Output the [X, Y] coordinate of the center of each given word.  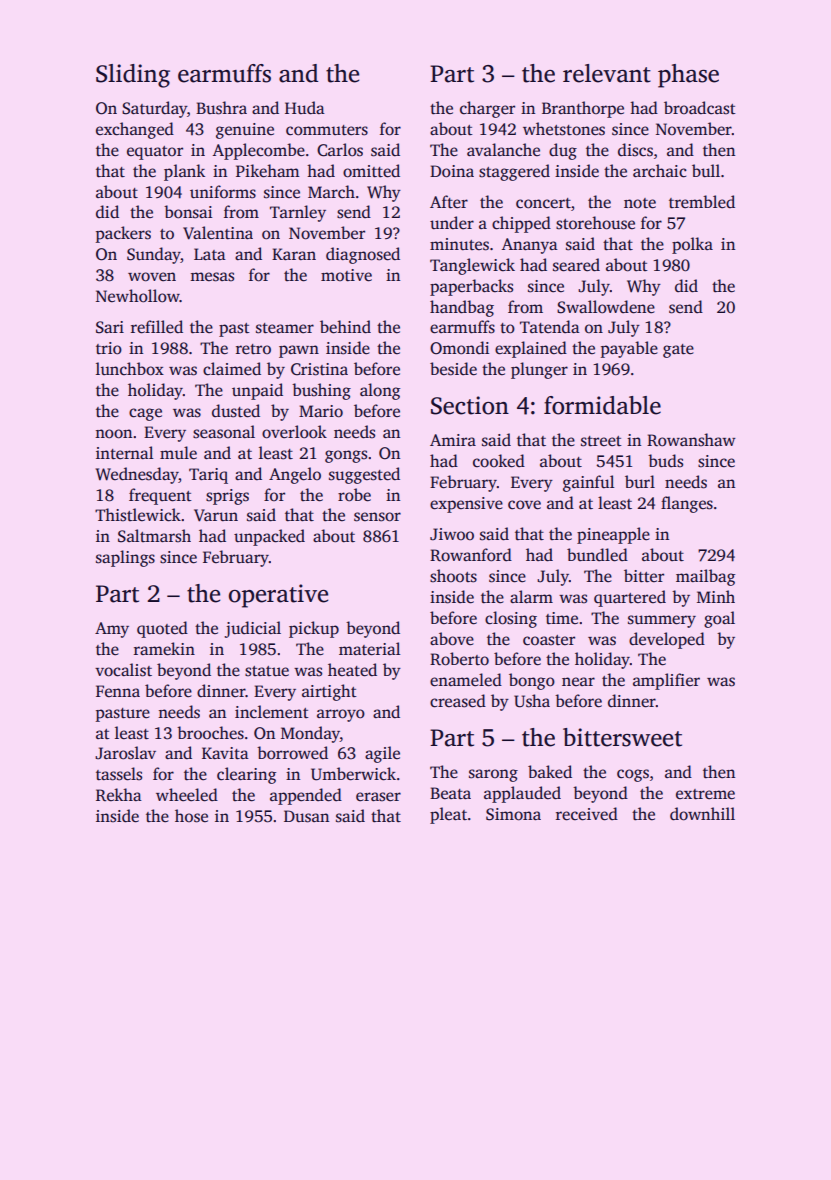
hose [191, 816]
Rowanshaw [691, 440]
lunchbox [130, 369]
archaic [660, 171]
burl [640, 481]
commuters [327, 130]
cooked [499, 461]
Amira [453, 440]
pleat [448, 815]
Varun [216, 515]
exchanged [135, 130]
